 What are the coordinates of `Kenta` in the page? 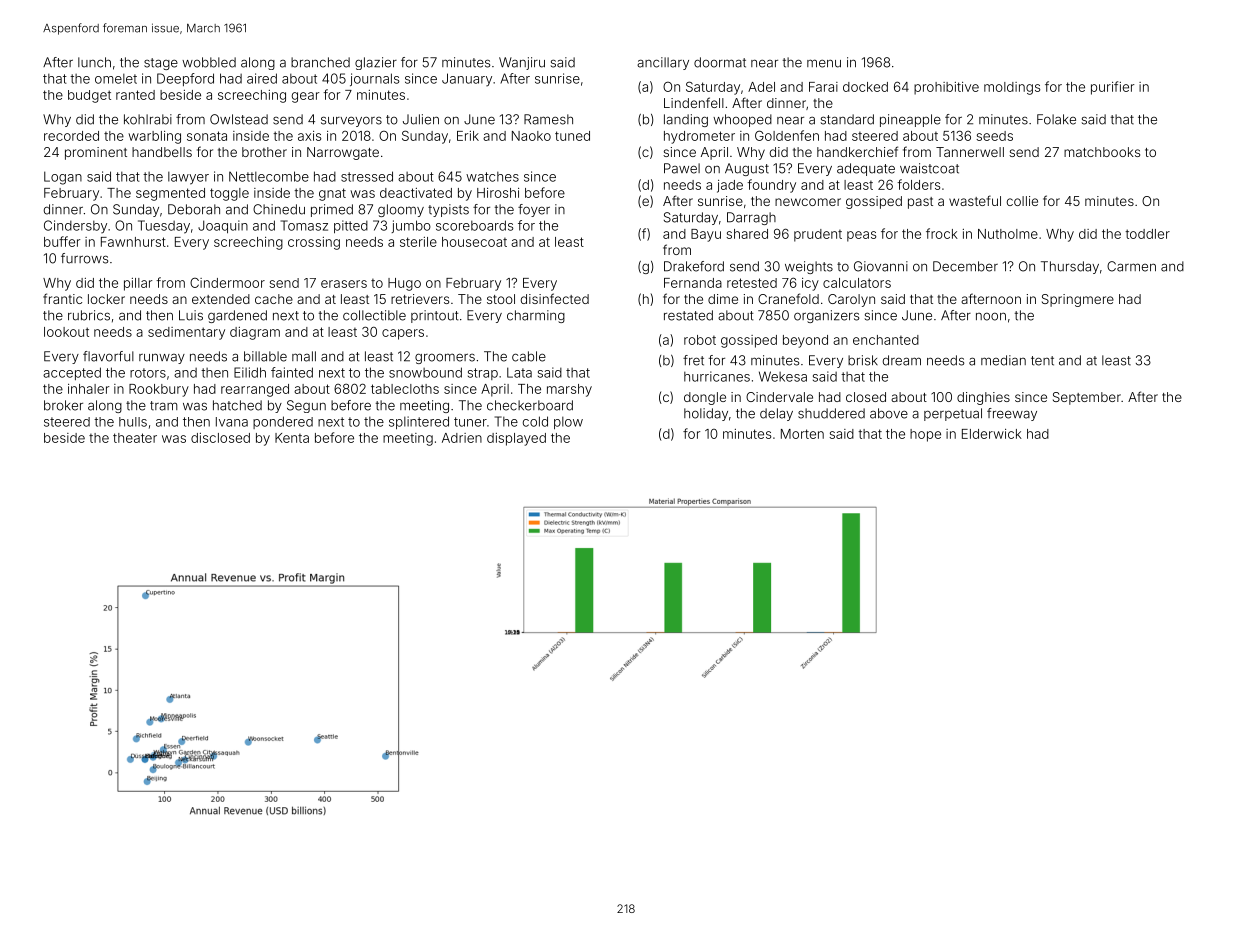 It's located at (292, 438).
